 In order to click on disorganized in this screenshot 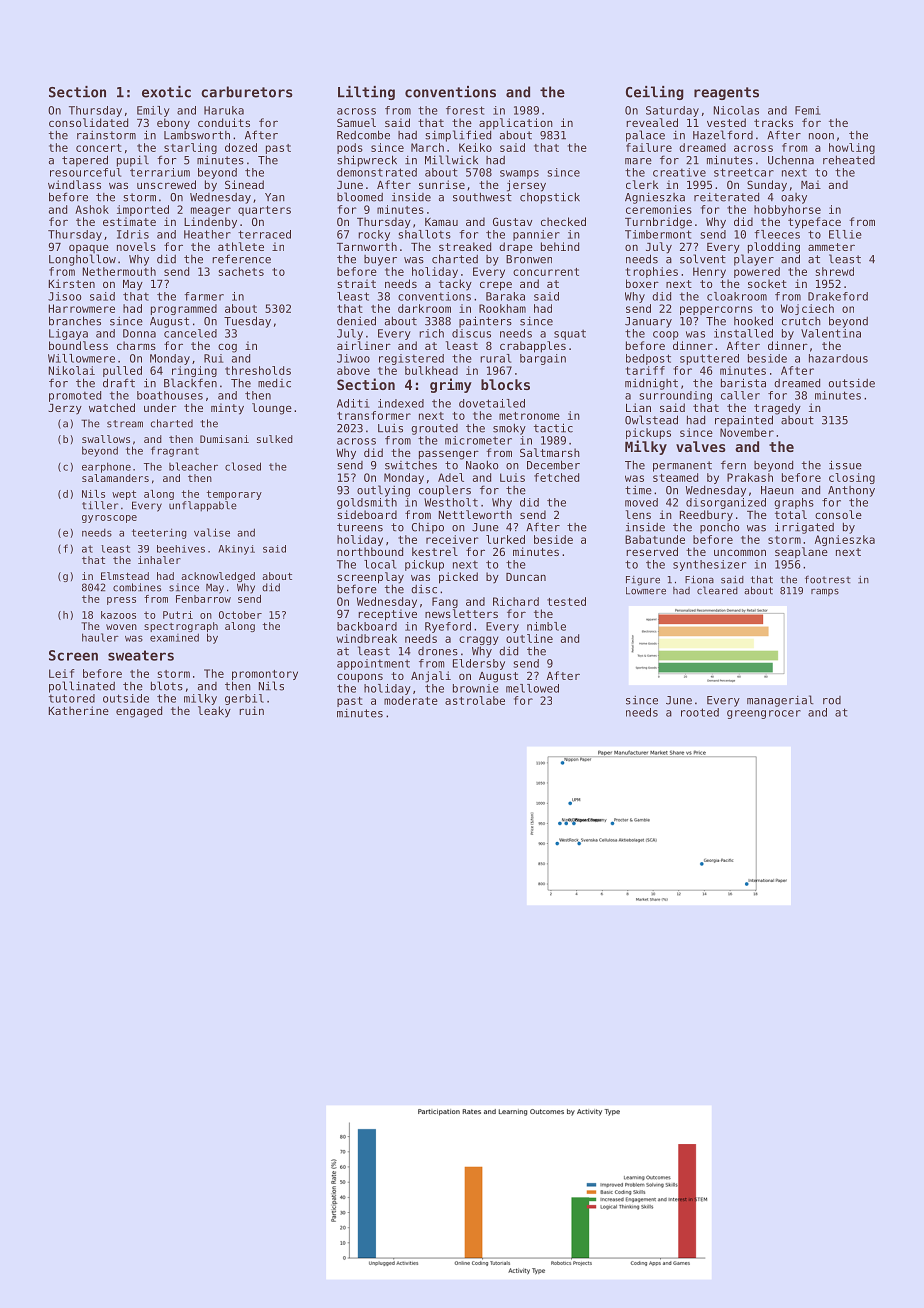, I will do `click(726, 503)`.
